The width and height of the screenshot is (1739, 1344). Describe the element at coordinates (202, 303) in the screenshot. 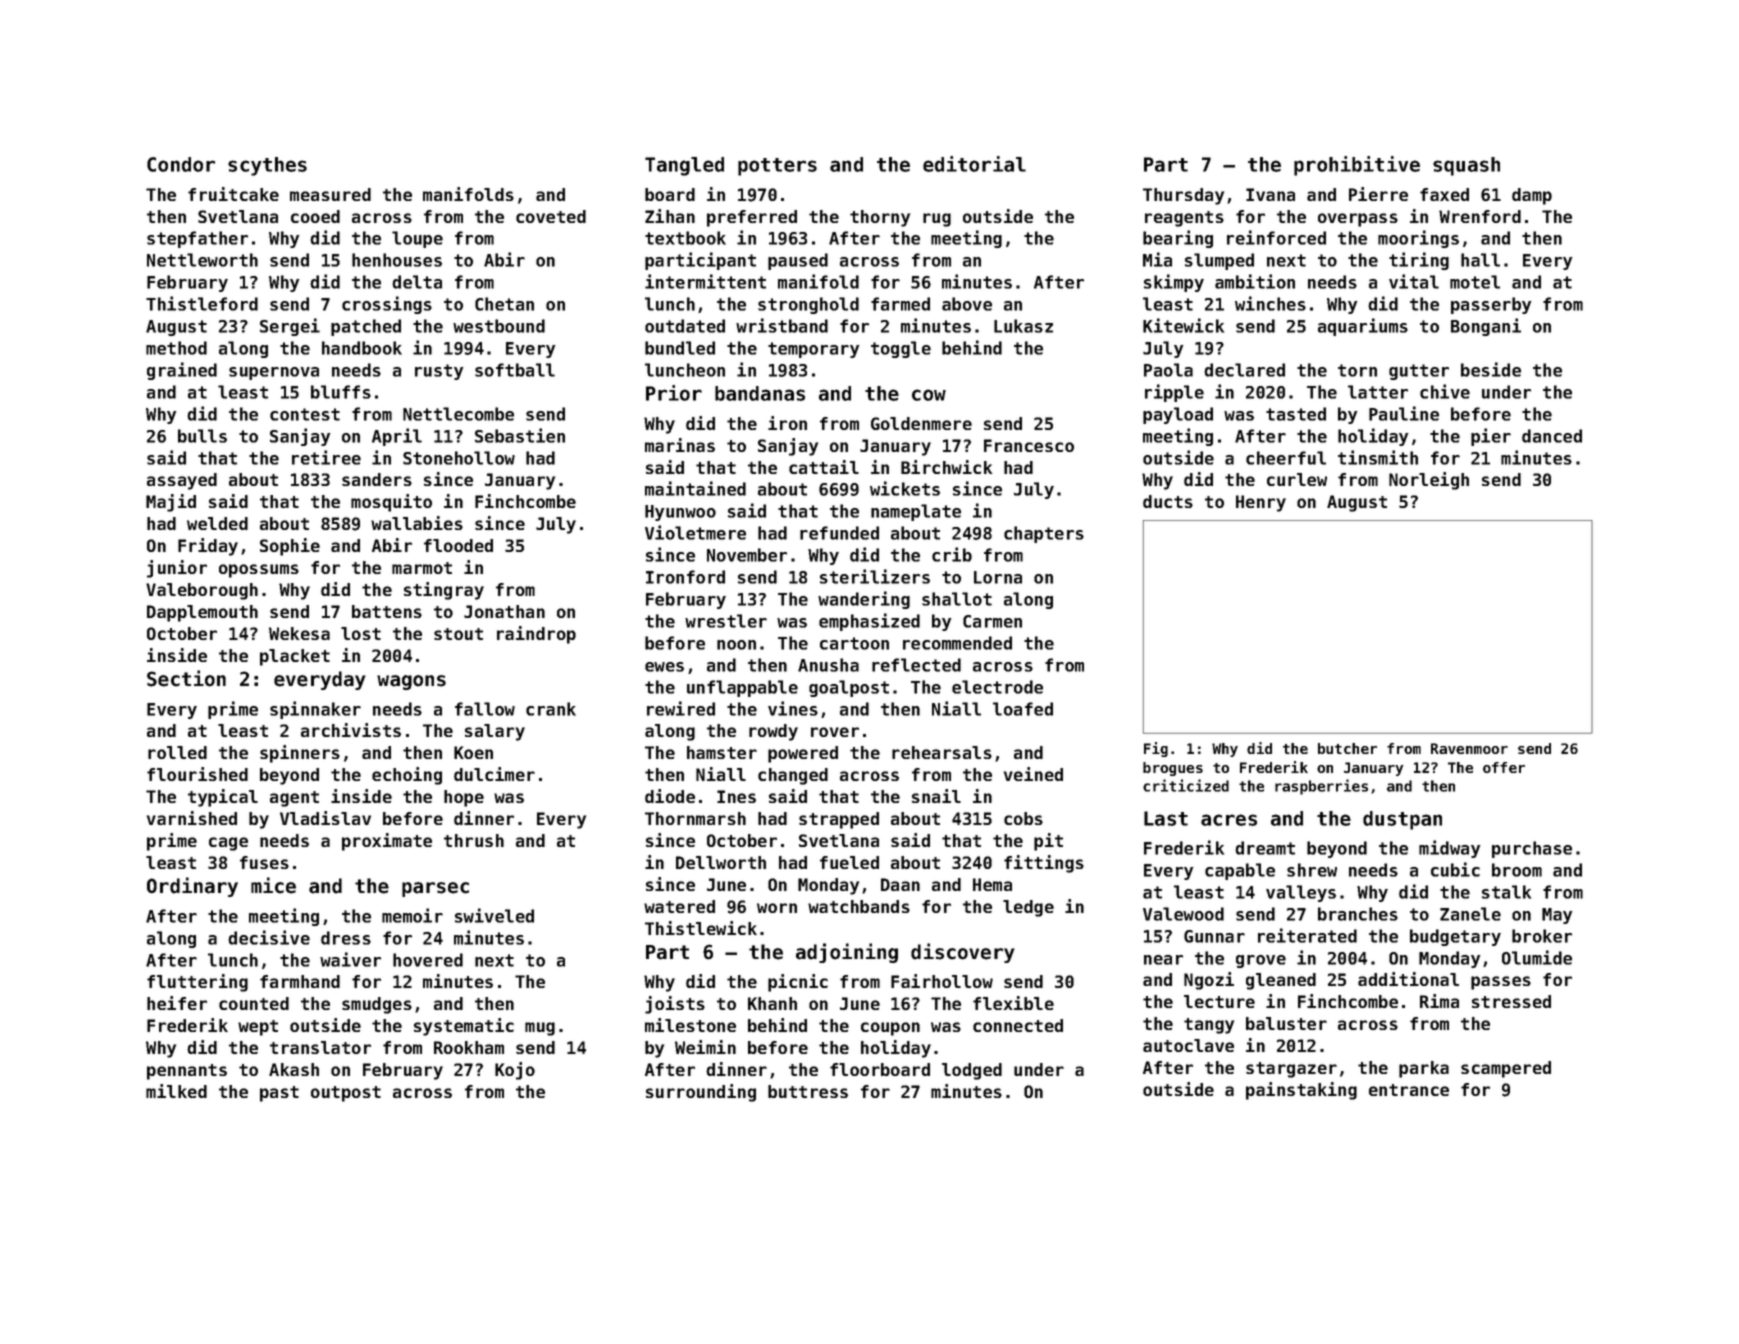

I see `Thistleford` at that location.
